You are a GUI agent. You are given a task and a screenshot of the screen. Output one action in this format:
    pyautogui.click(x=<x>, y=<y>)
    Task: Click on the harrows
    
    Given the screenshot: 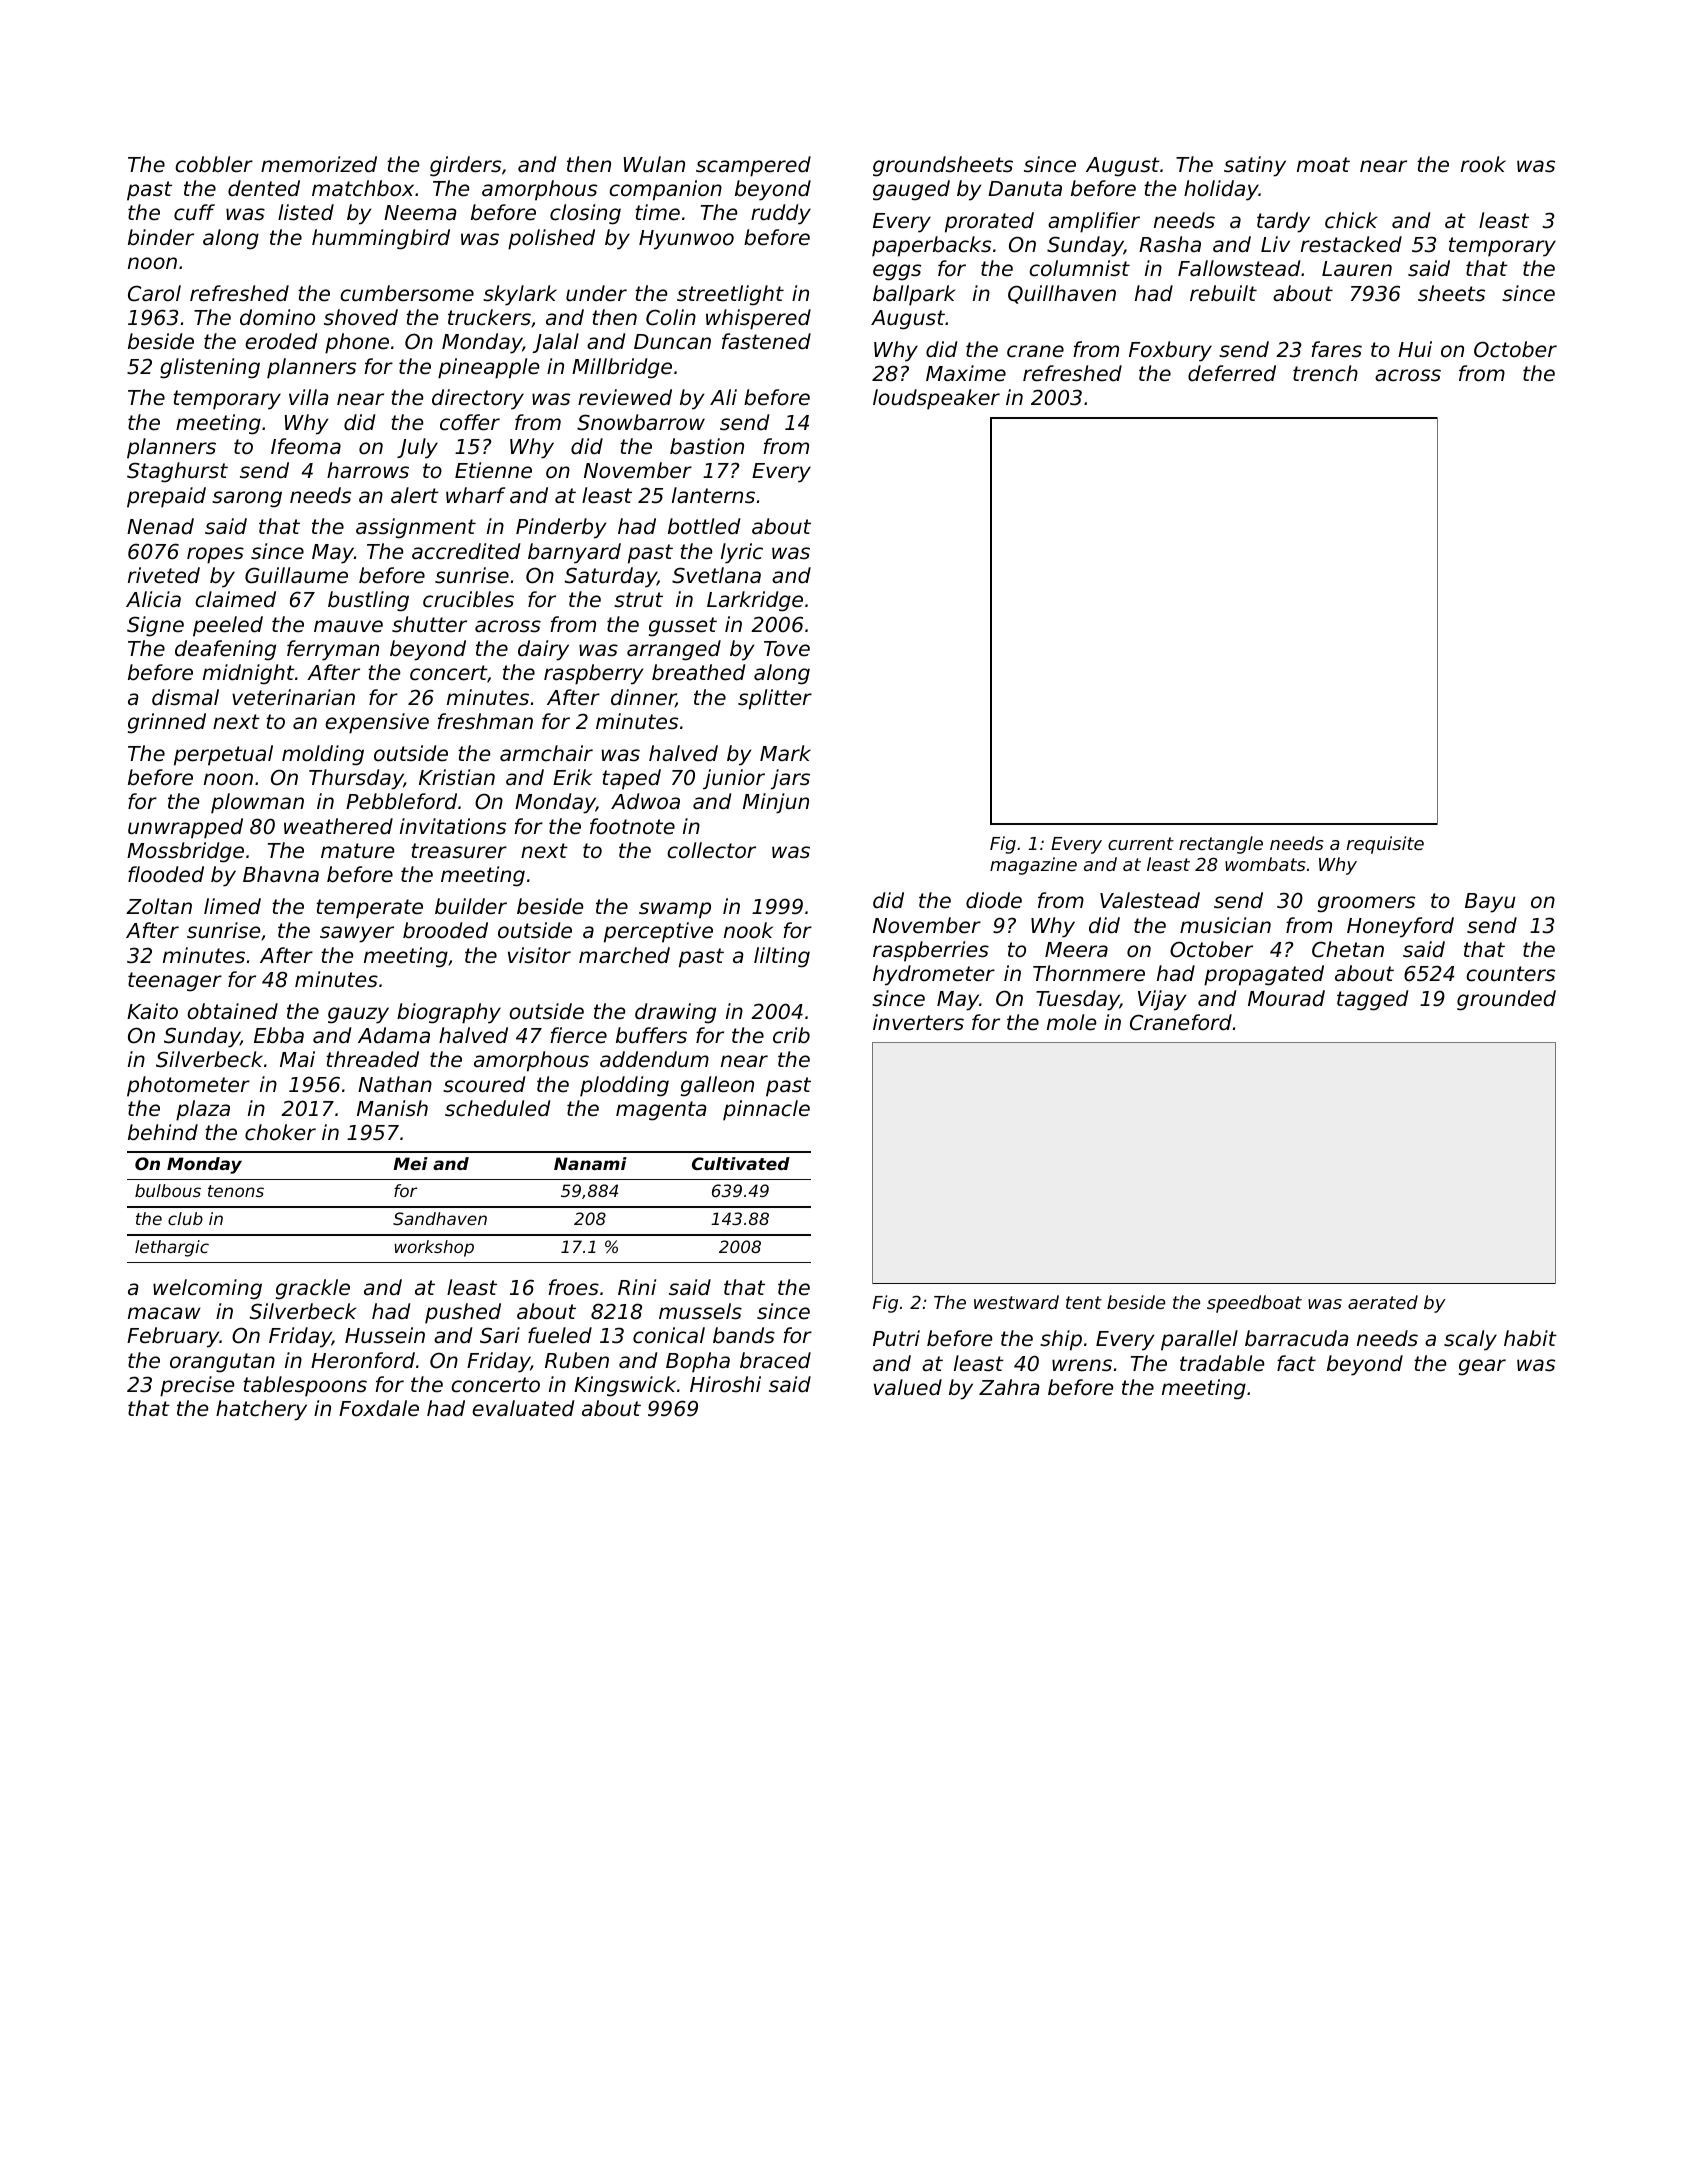 What is the action you would take?
    pyautogui.click(x=368, y=470)
